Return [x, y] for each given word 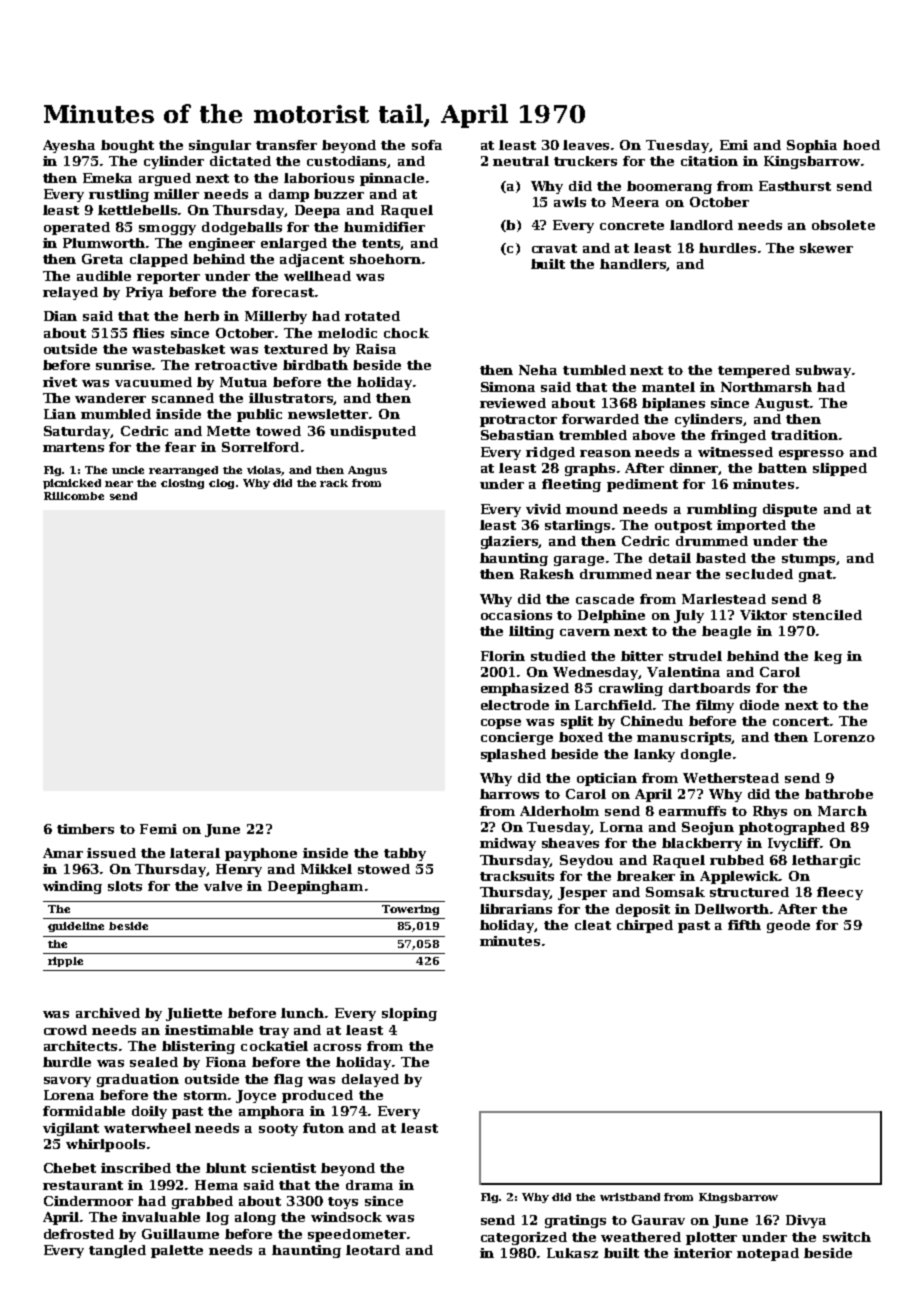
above [654, 435]
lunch [303, 1013]
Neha [538, 370]
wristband [630, 1197]
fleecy [840, 893]
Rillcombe [74, 496]
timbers [85, 829]
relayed [70, 293]
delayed [370, 1080]
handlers [633, 265]
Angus [367, 471]
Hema [216, 1185]
